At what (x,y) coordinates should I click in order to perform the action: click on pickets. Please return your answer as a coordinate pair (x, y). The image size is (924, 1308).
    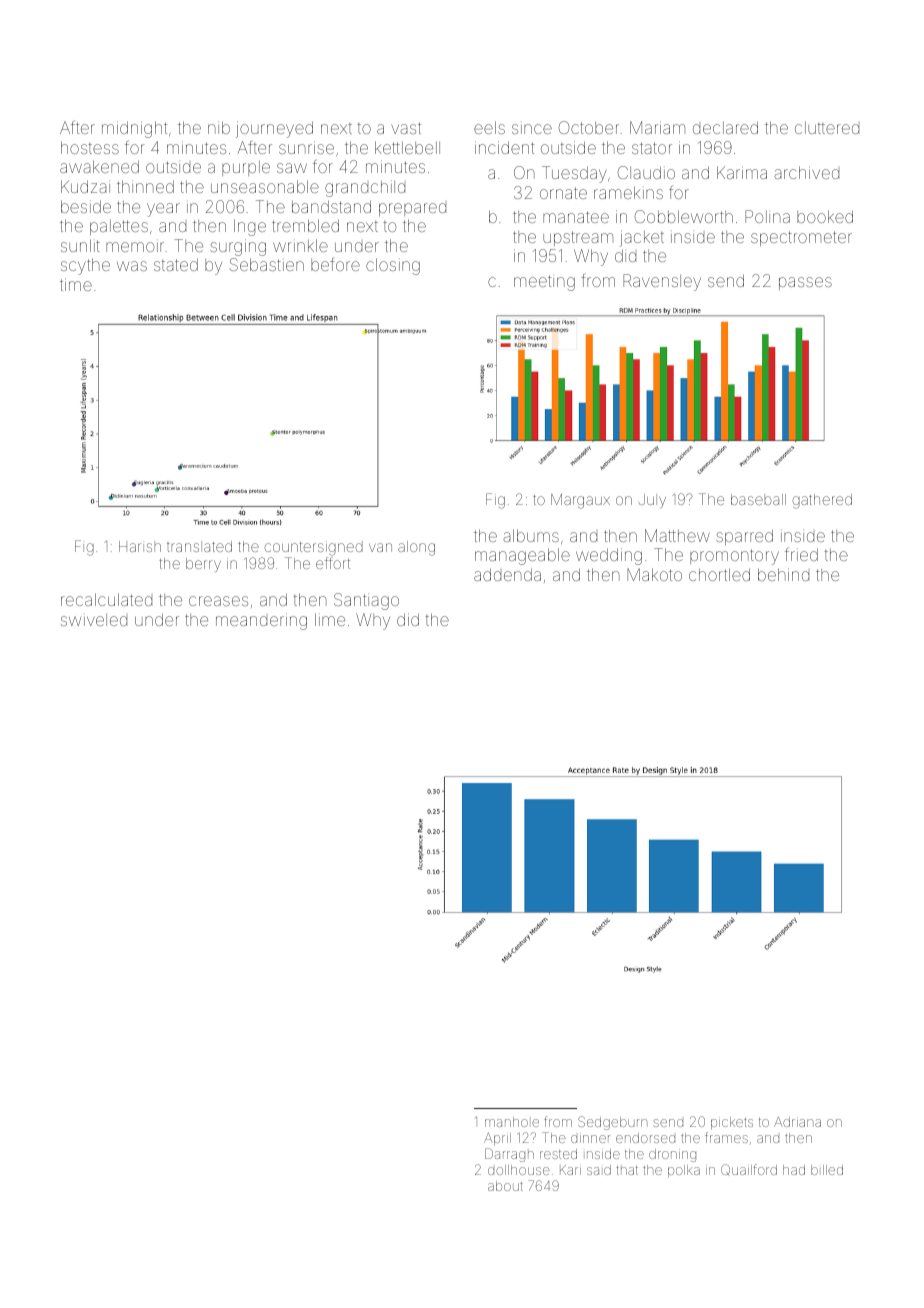
    Looking at the image, I should click on (732, 1123).
